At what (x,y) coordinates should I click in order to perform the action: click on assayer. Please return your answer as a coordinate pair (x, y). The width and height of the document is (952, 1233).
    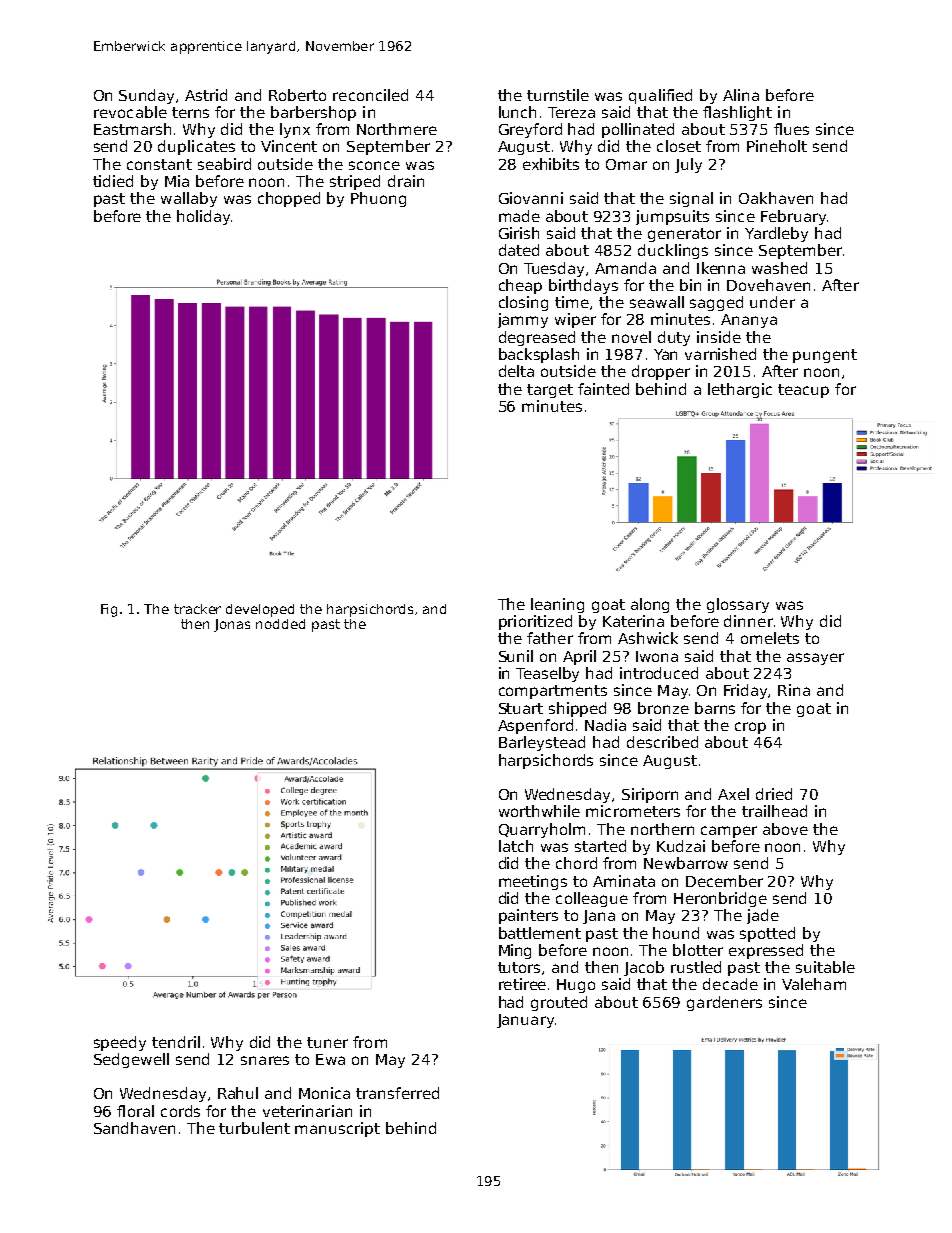
    Looking at the image, I should click on (815, 659).
